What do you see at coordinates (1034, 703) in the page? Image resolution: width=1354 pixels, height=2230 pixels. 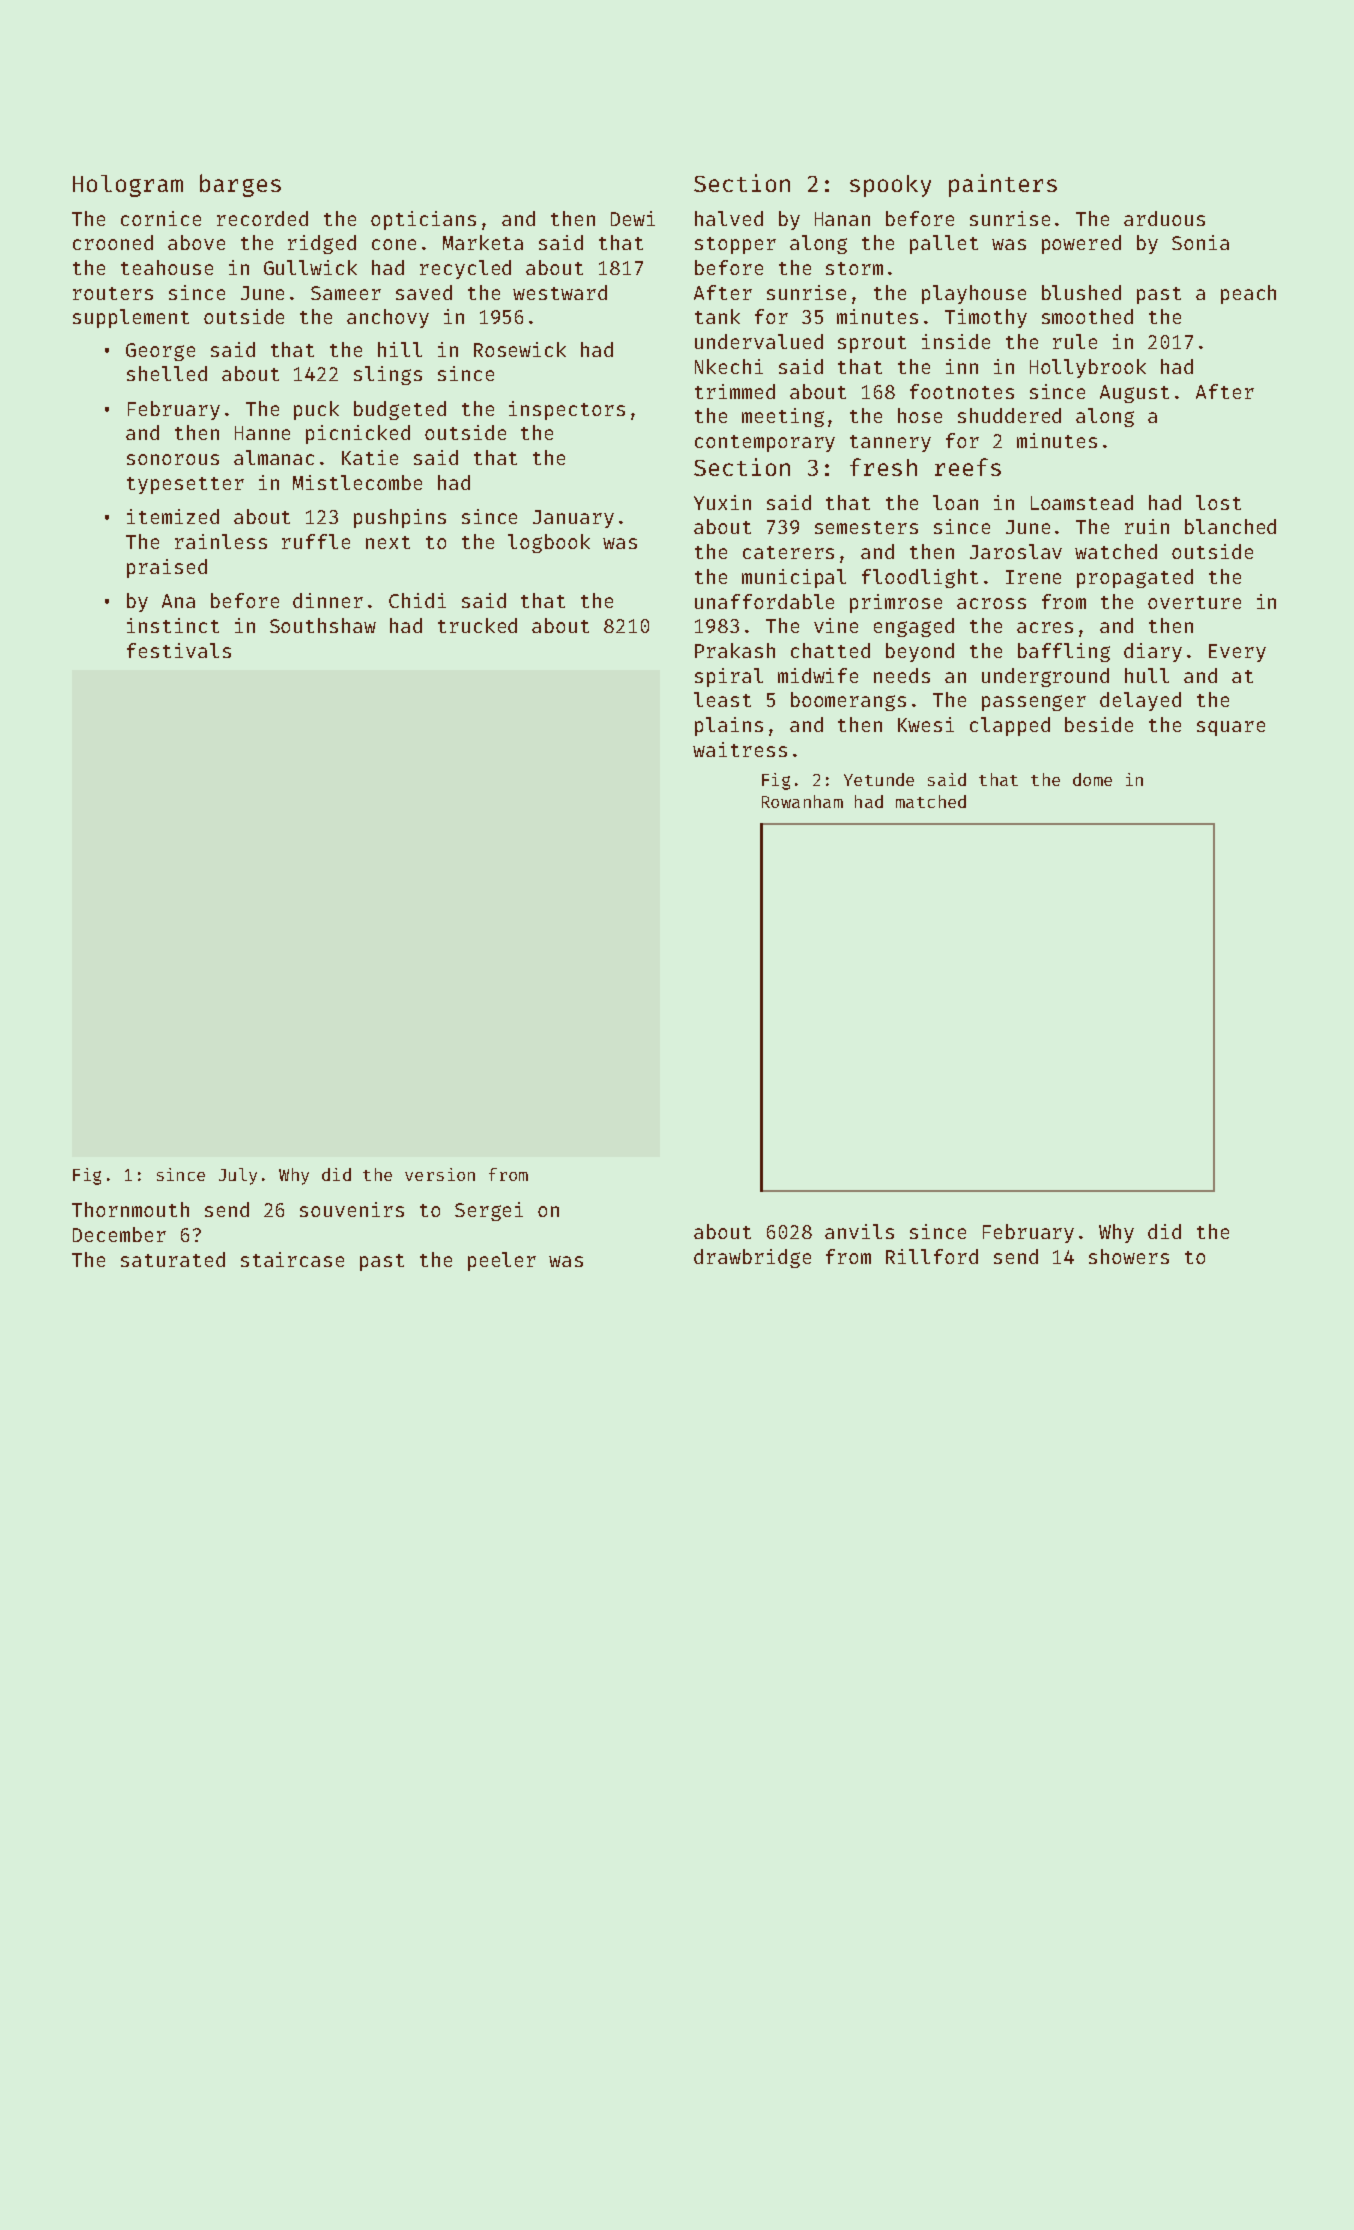 I see `passenger` at bounding box center [1034, 703].
